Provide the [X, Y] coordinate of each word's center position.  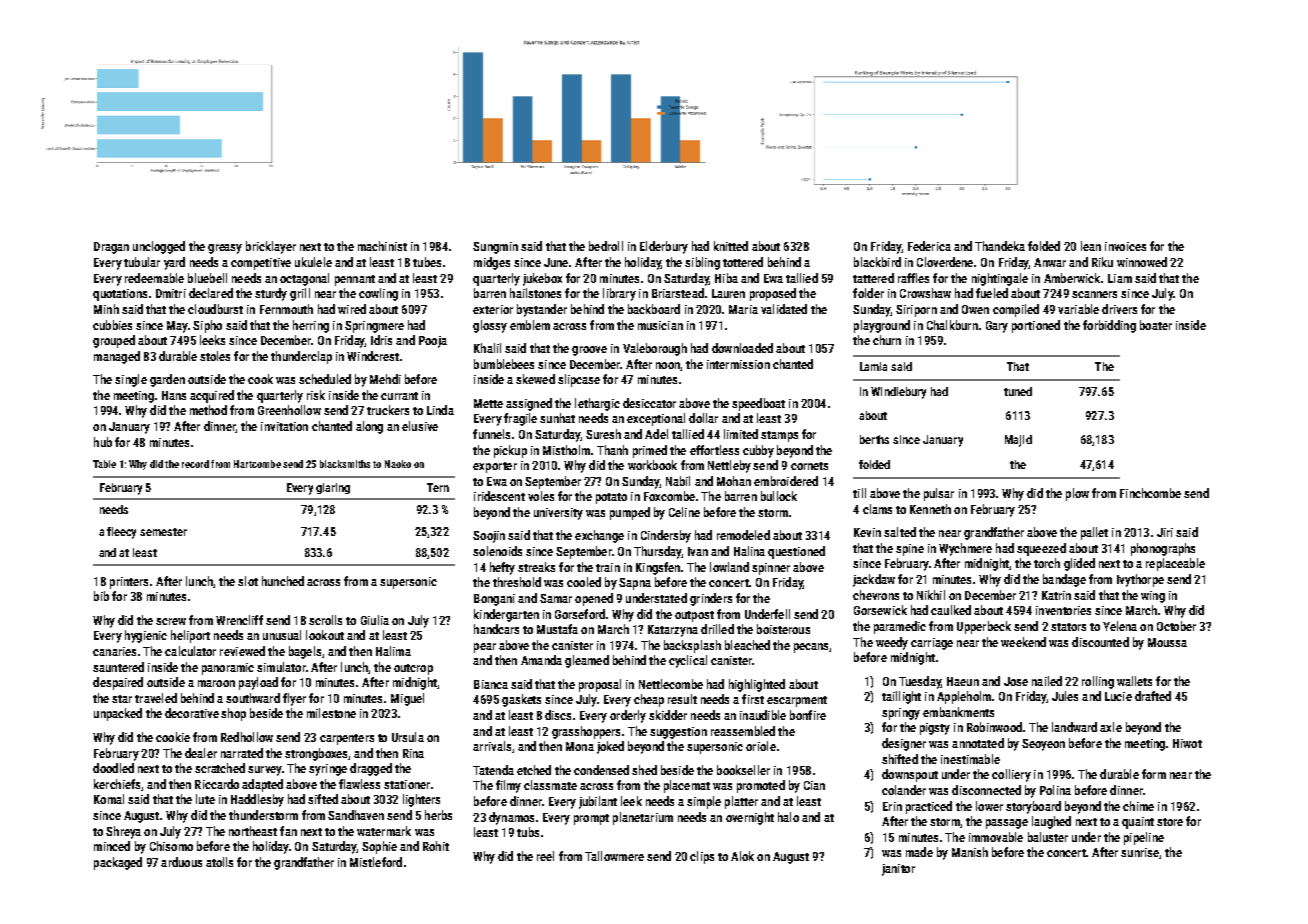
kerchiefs [117, 784]
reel [545, 856]
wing [1153, 597]
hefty [502, 568]
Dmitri [171, 293]
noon [668, 365]
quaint [1138, 823]
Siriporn [916, 311]
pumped [630, 513]
